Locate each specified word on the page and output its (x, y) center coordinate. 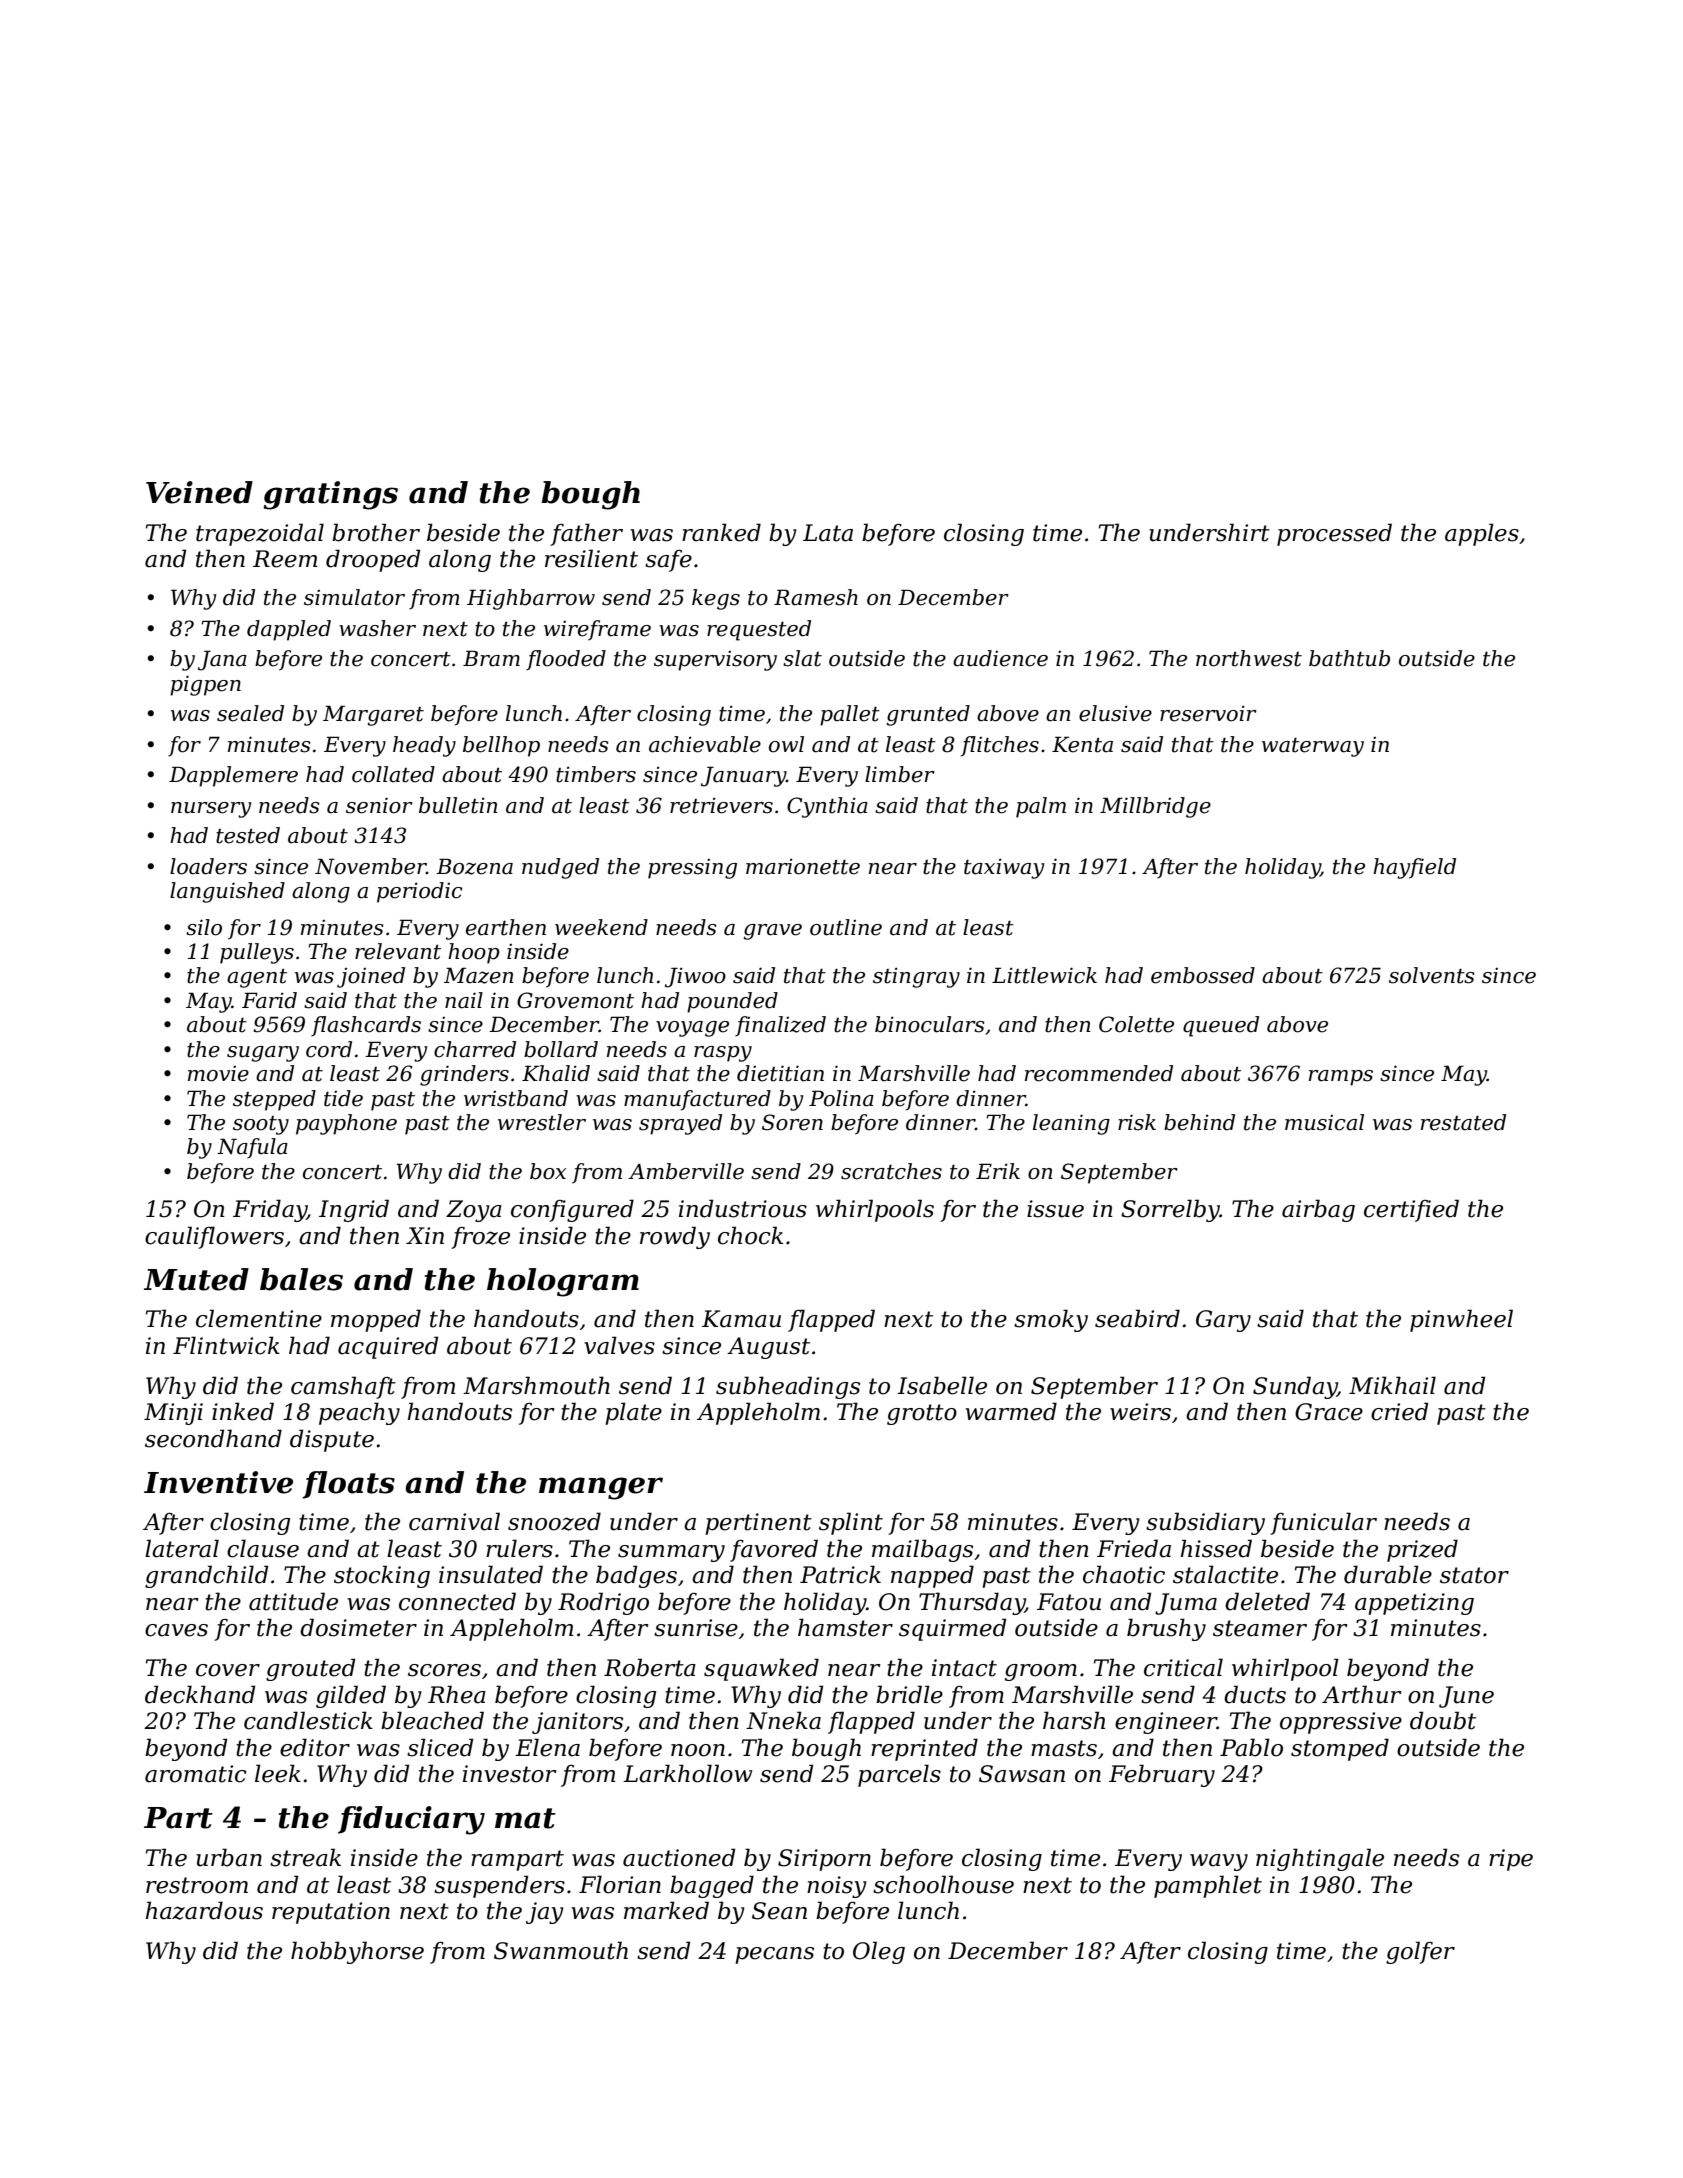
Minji (173, 1414)
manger (601, 1488)
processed (1334, 534)
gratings (330, 495)
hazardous (204, 1910)
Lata (828, 533)
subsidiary (1205, 1523)
